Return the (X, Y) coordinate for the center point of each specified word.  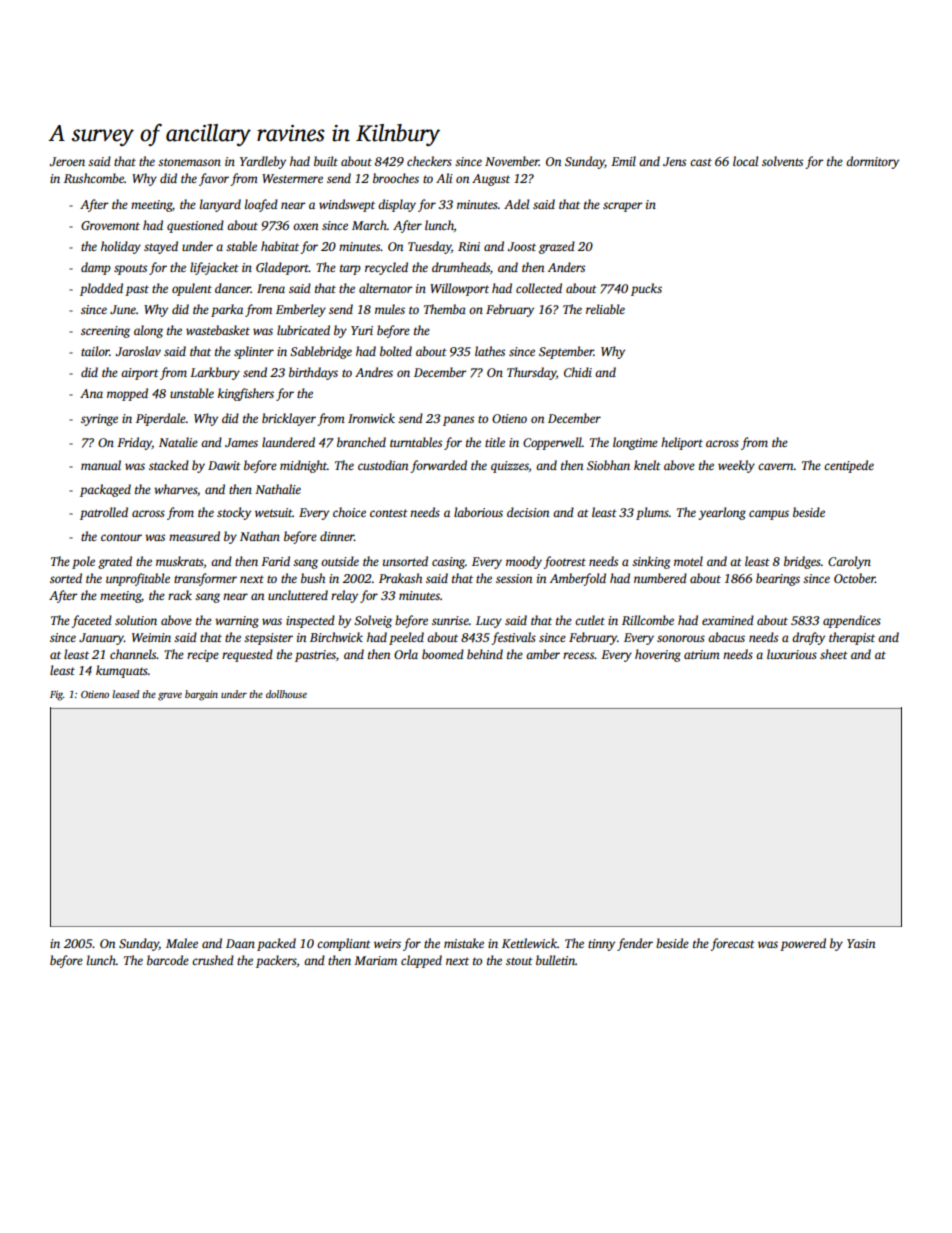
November (512, 161)
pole (83, 562)
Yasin (861, 943)
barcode (168, 960)
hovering (658, 655)
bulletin (555, 960)
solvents (782, 161)
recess (578, 655)
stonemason (189, 162)
